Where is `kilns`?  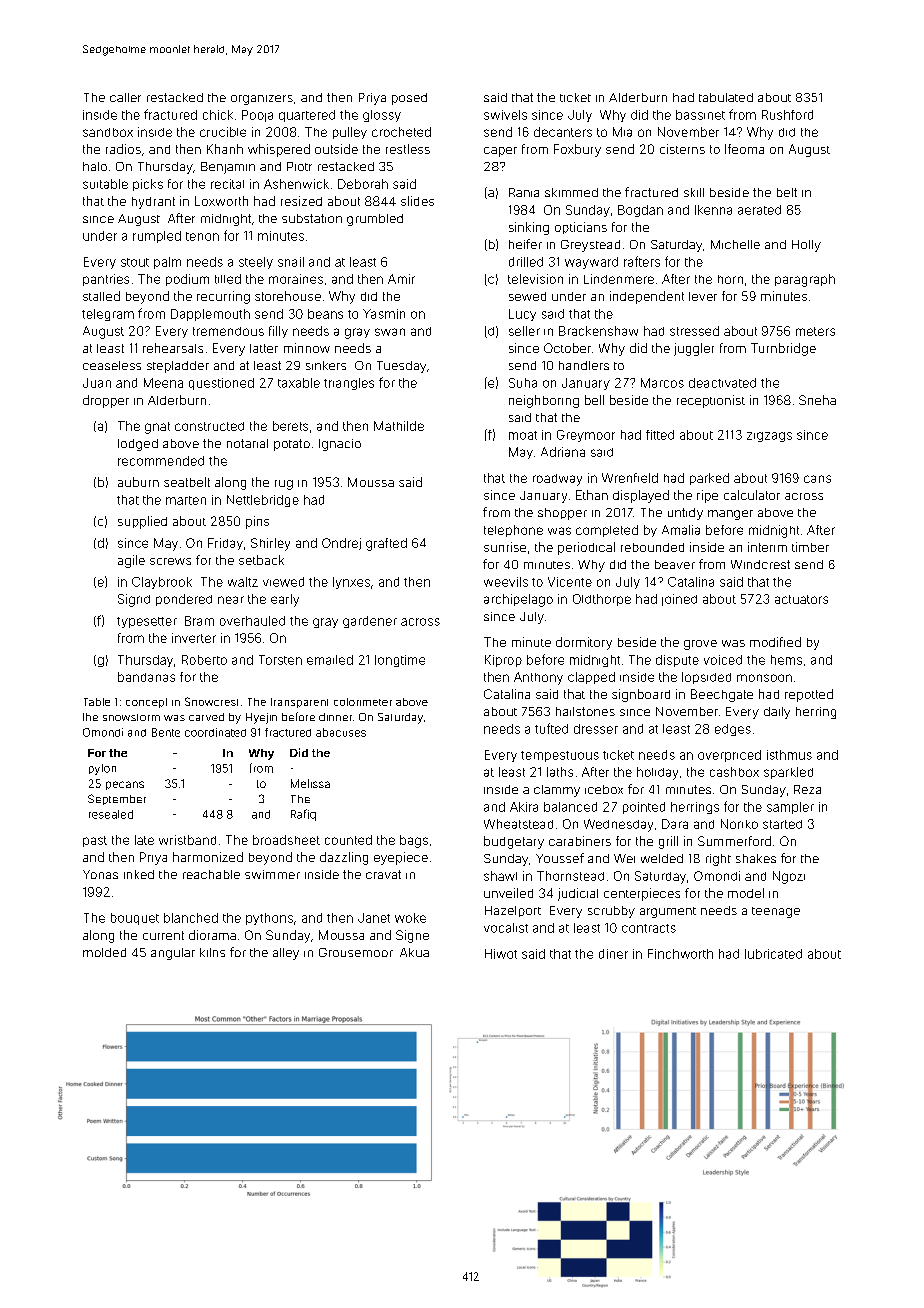
kilns is located at coordinates (212, 952).
